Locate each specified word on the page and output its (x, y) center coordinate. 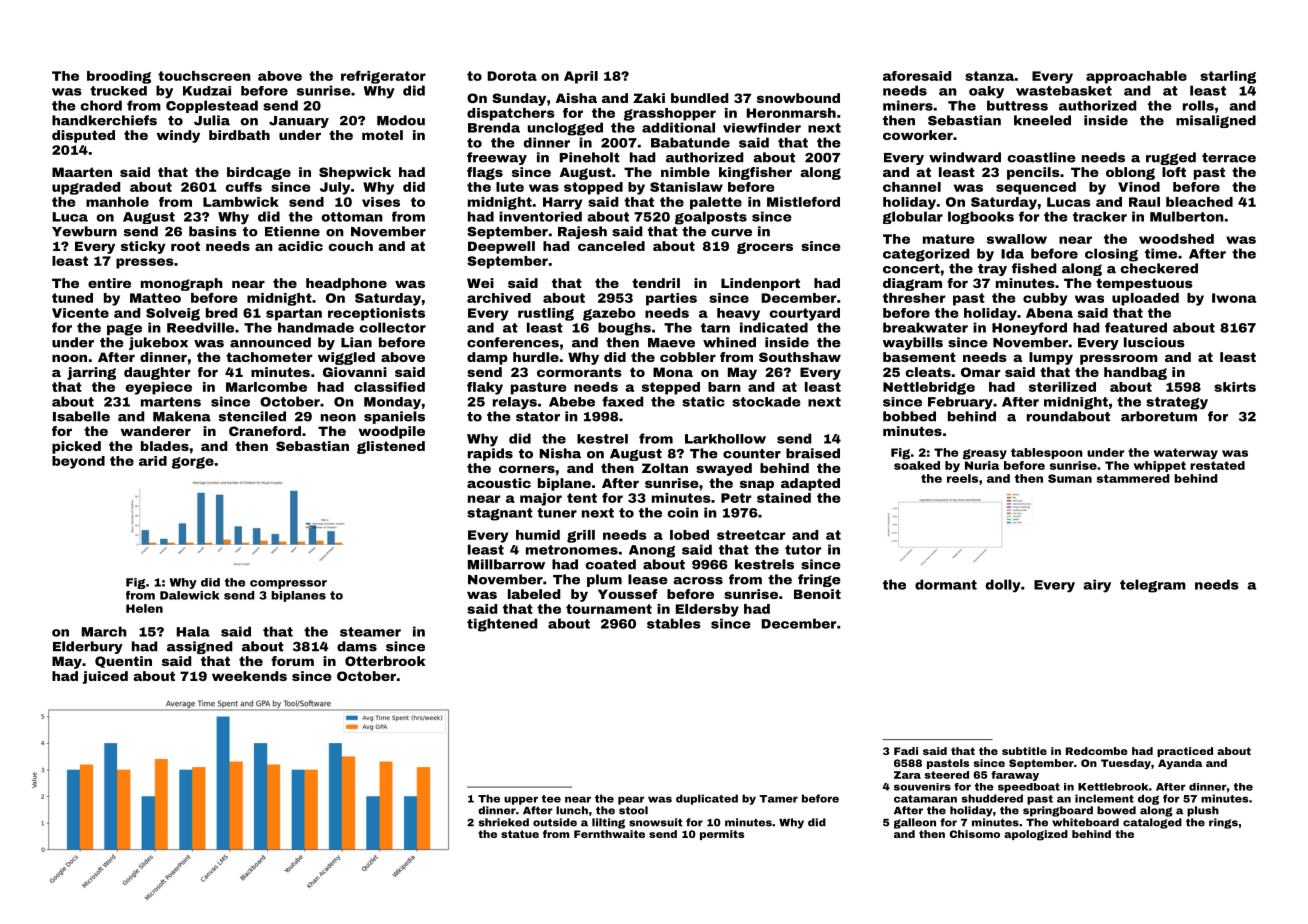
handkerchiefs (104, 120)
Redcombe (1097, 751)
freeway (497, 158)
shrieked (504, 822)
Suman (1070, 478)
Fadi (906, 751)
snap (757, 485)
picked (76, 447)
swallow (1017, 239)
